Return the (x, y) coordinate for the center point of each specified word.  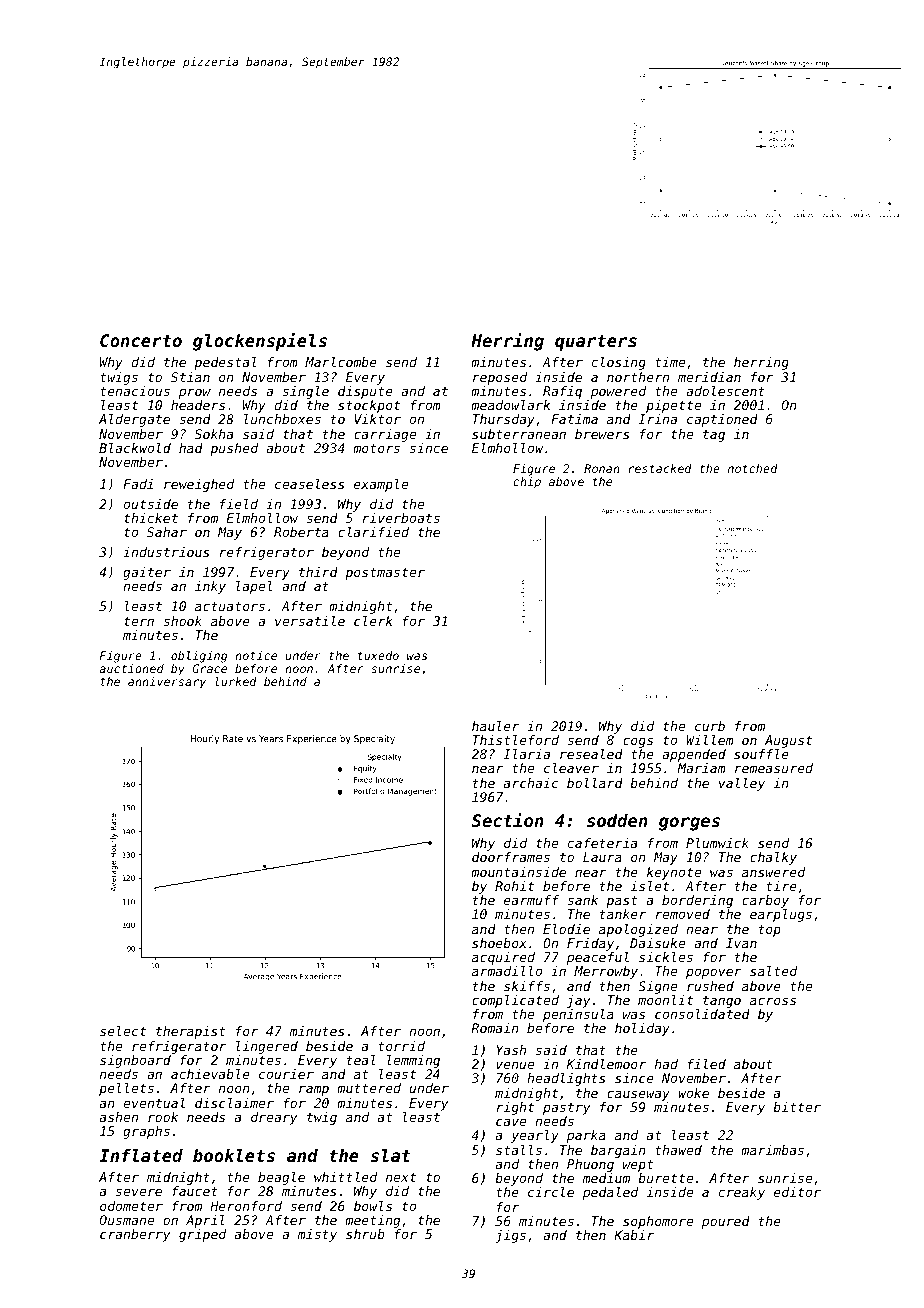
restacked (660, 468)
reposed (500, 378)
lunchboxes (282, 419)
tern (139, 621)
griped (202, 1235)
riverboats (401, 518)
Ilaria (526, 754)
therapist (191, 1032)
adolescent (725, 391)
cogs (638, 742)
